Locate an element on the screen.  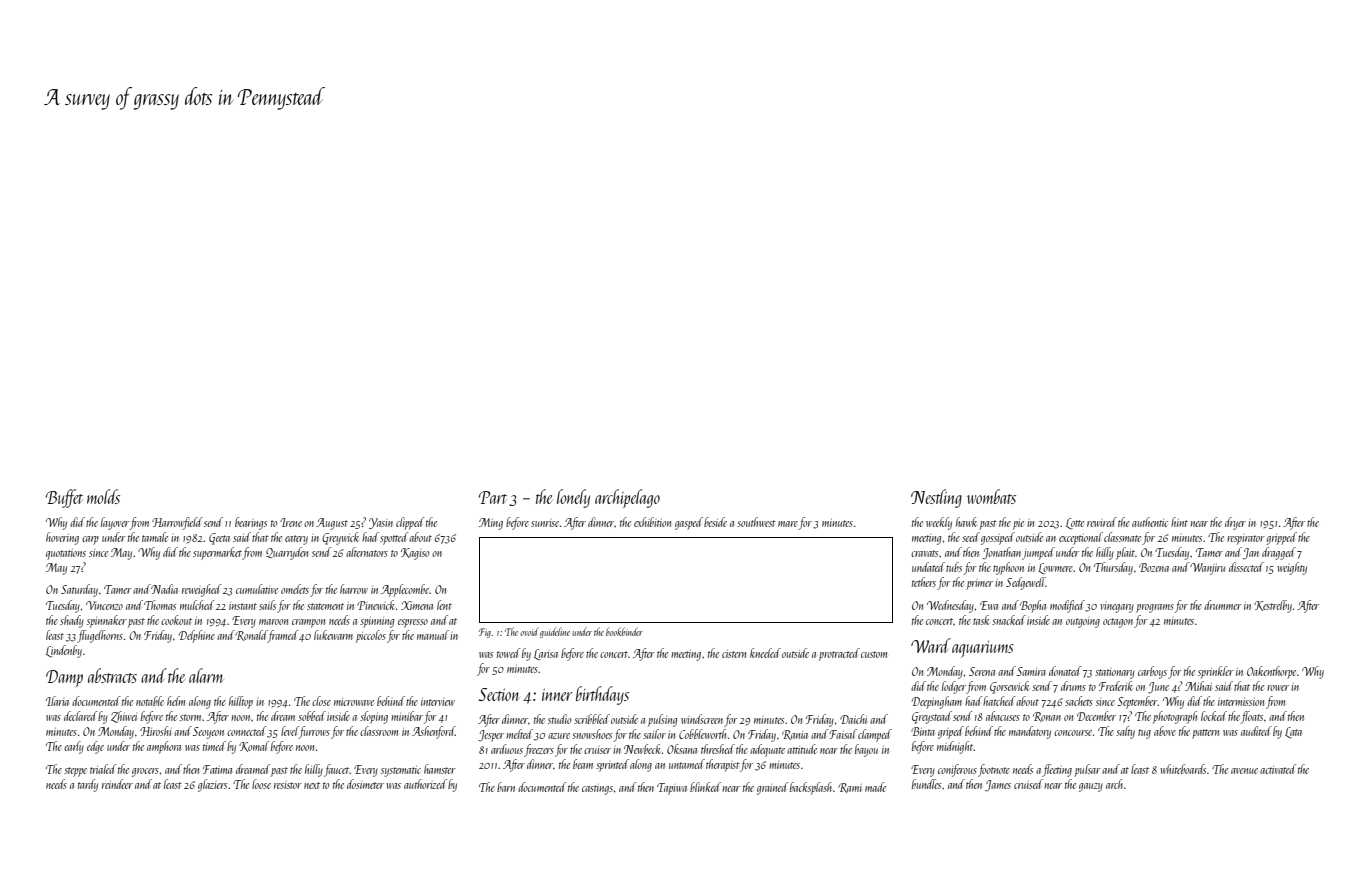
Fatima is located at coordinates (217, 769).
